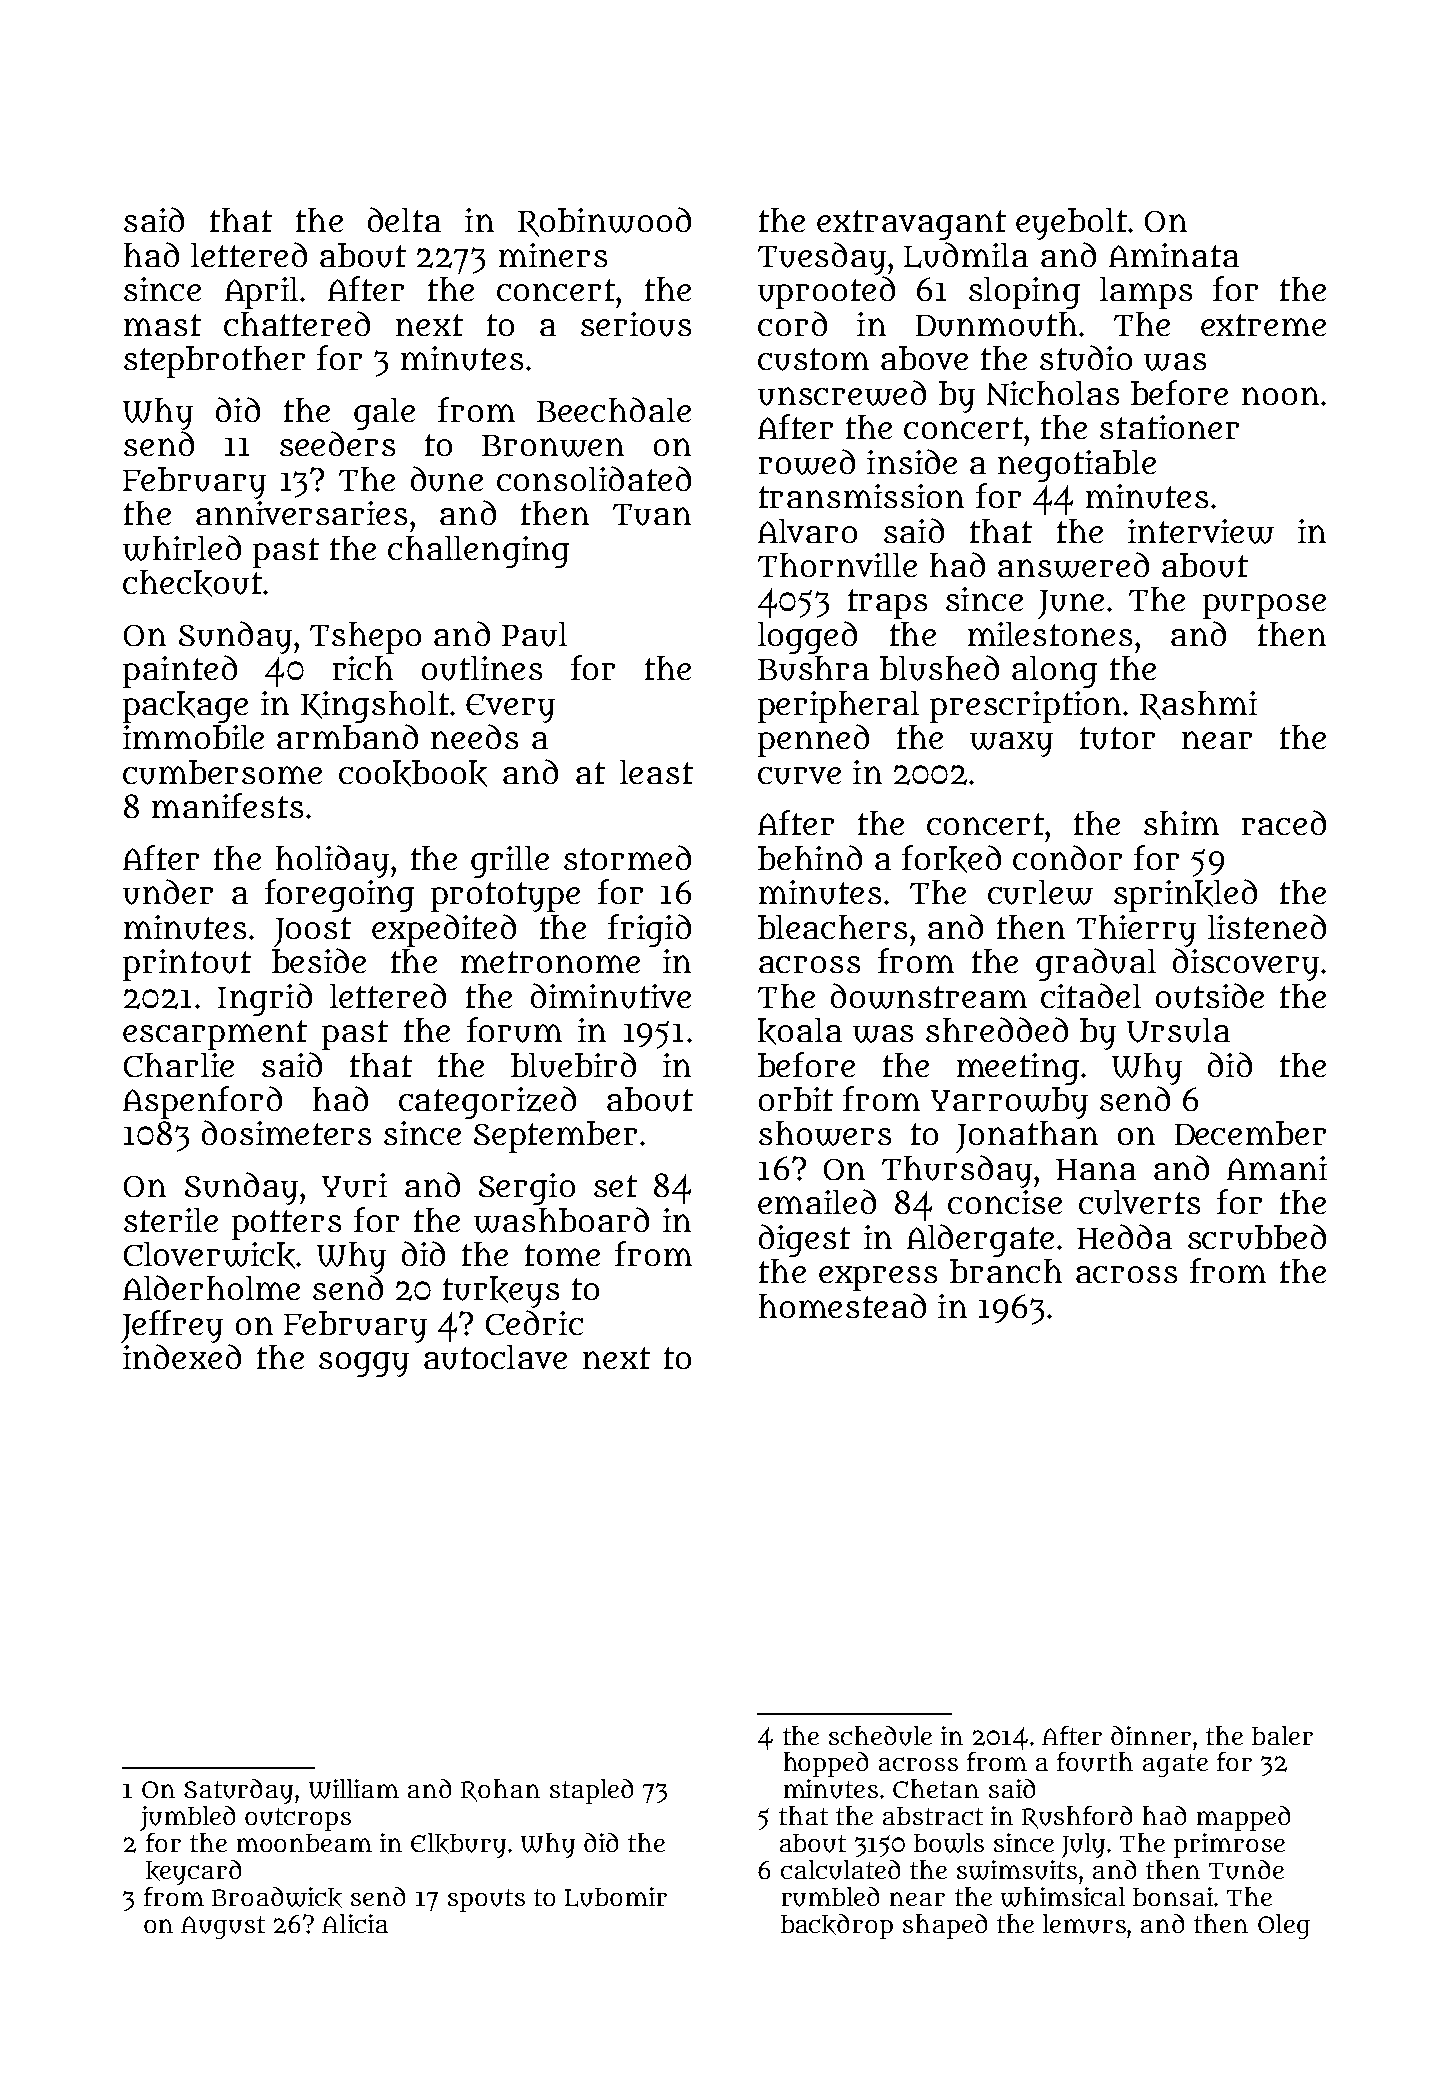 The height and width of the screenshot is (2100, 1450). What do you see at coordinates (354, 1789) in the screenshot?
I see `William` at bounding box center [354, 1789].
